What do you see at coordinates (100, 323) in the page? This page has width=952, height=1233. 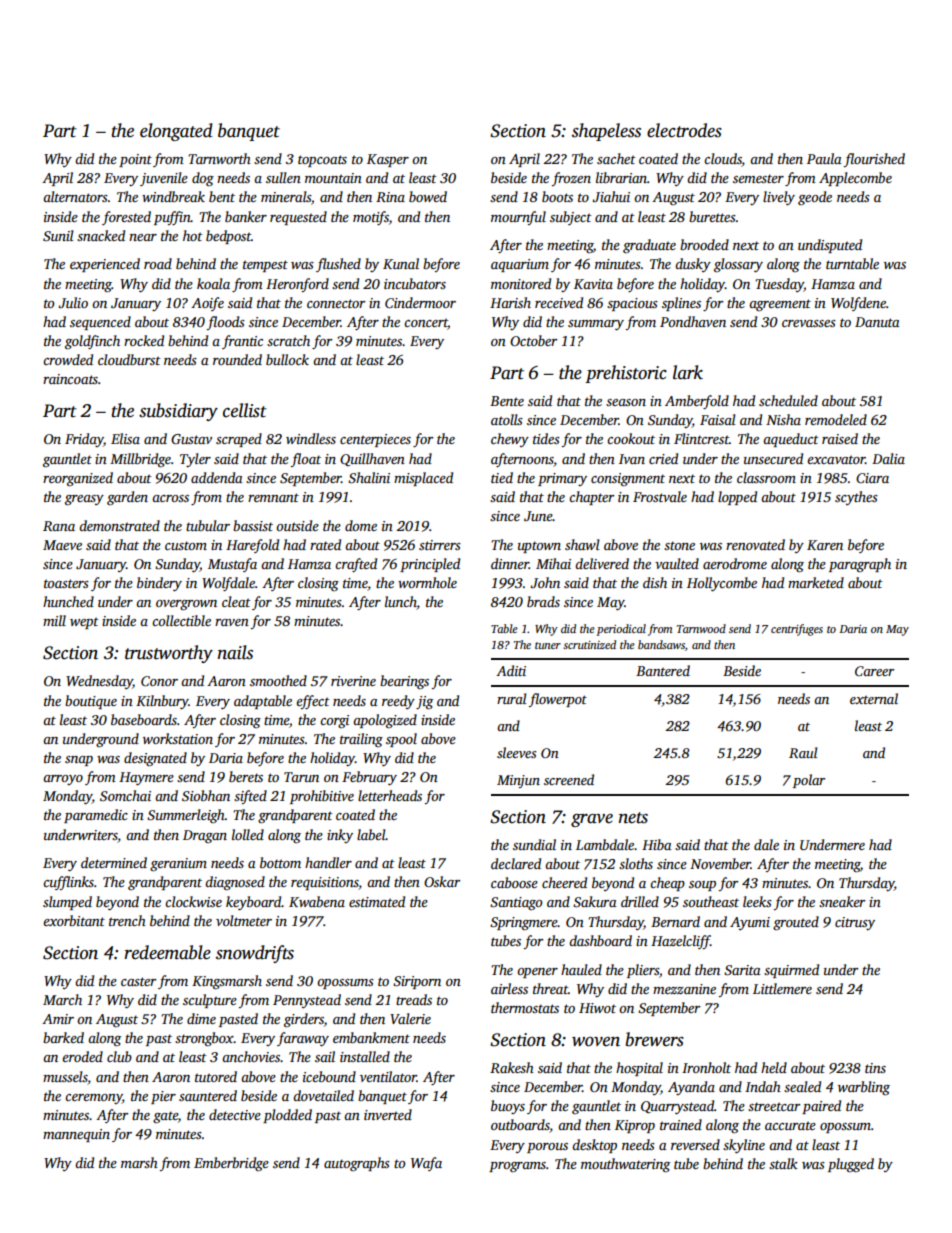 I see `sequenced` at bounding box center [100, 323].
